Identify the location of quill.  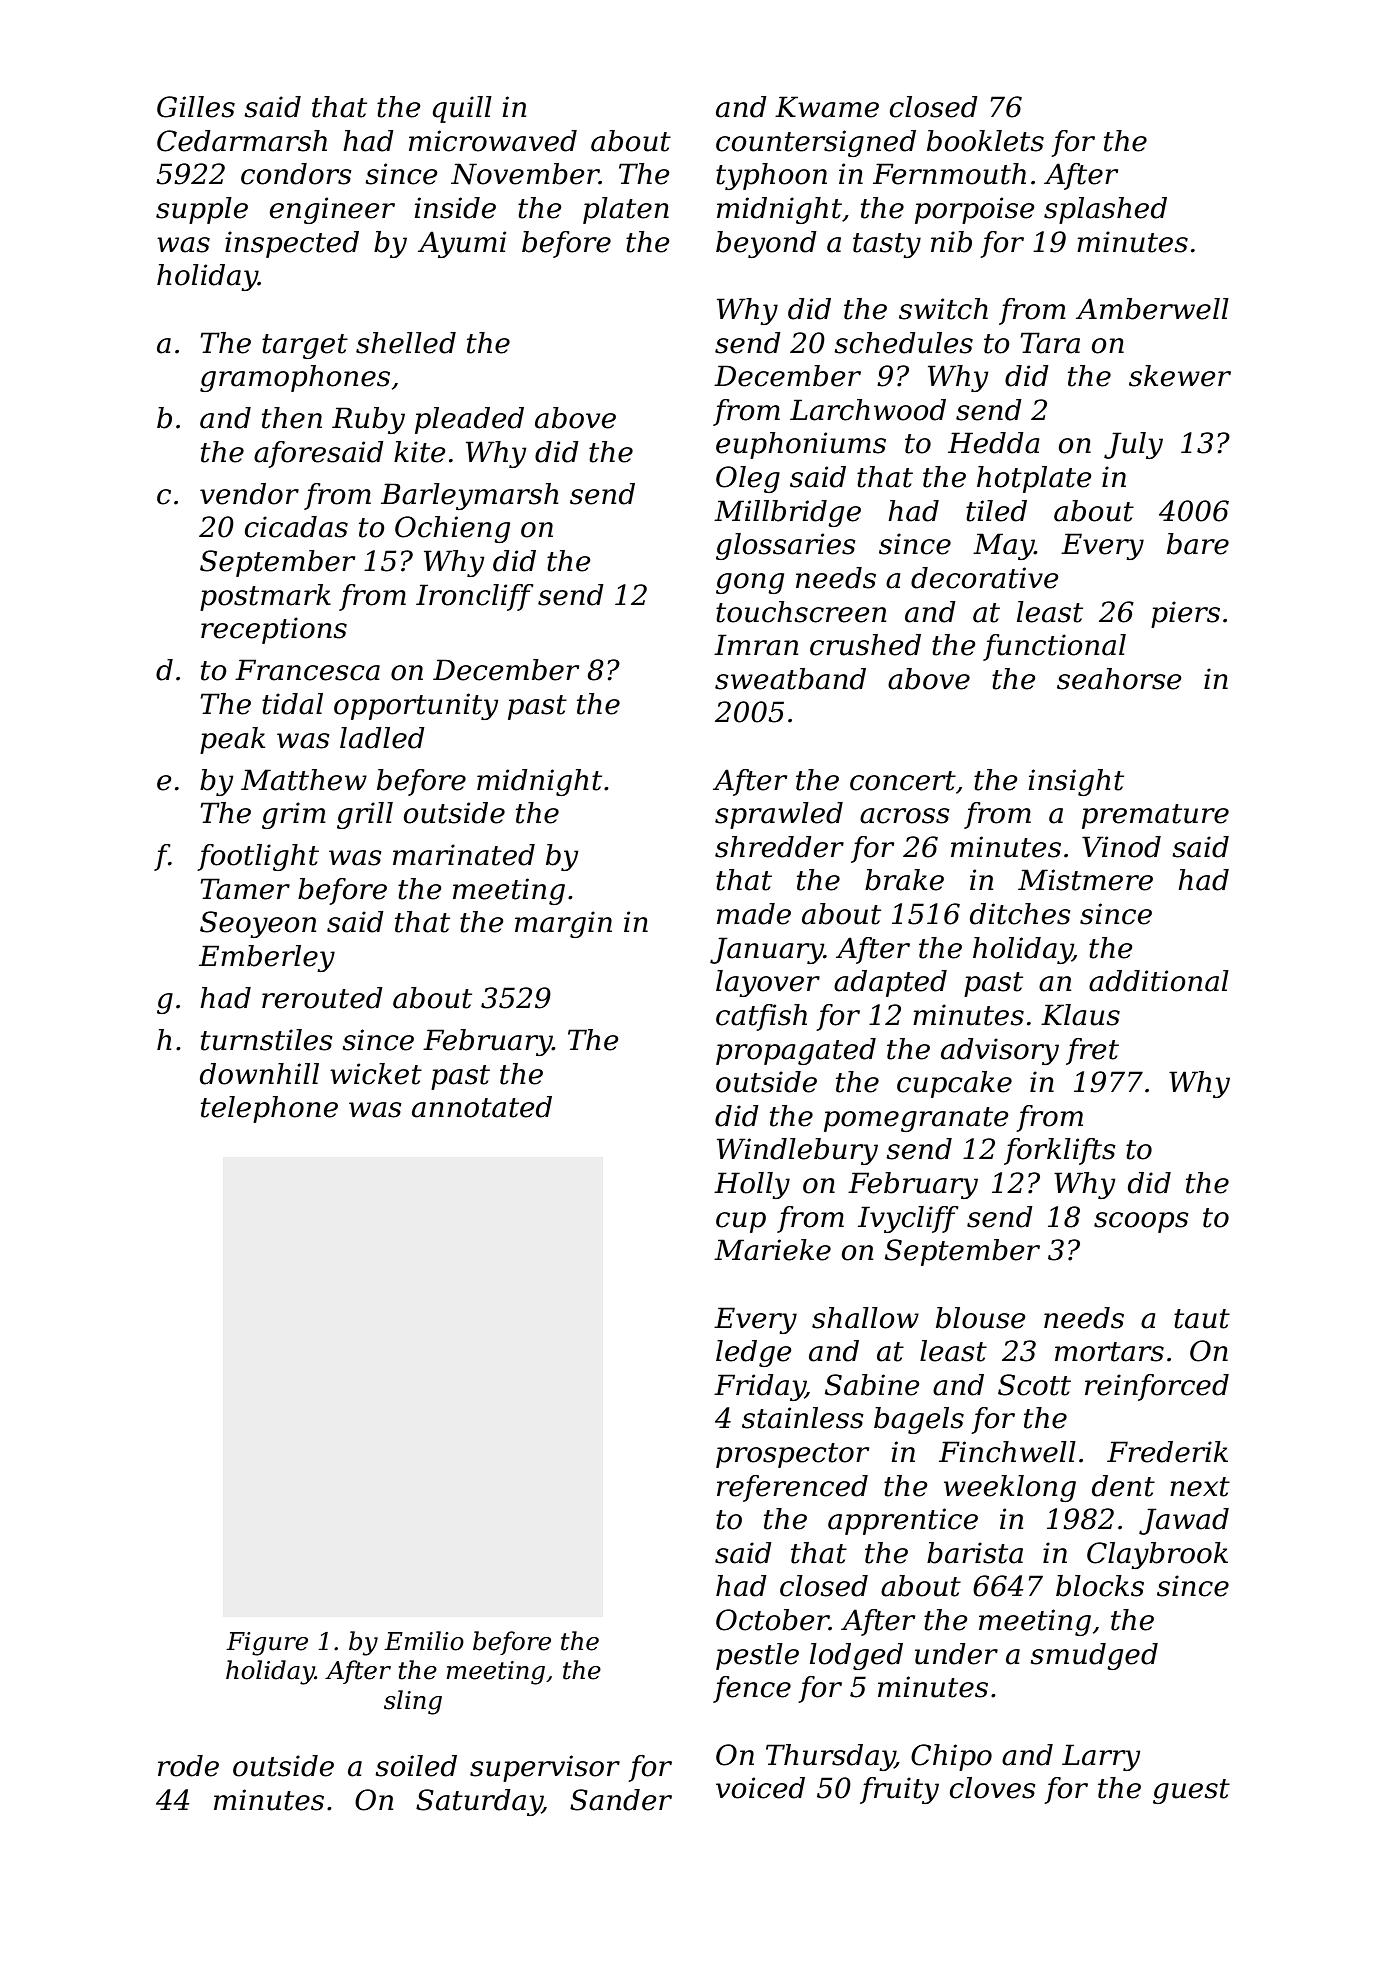
(462, 109).
